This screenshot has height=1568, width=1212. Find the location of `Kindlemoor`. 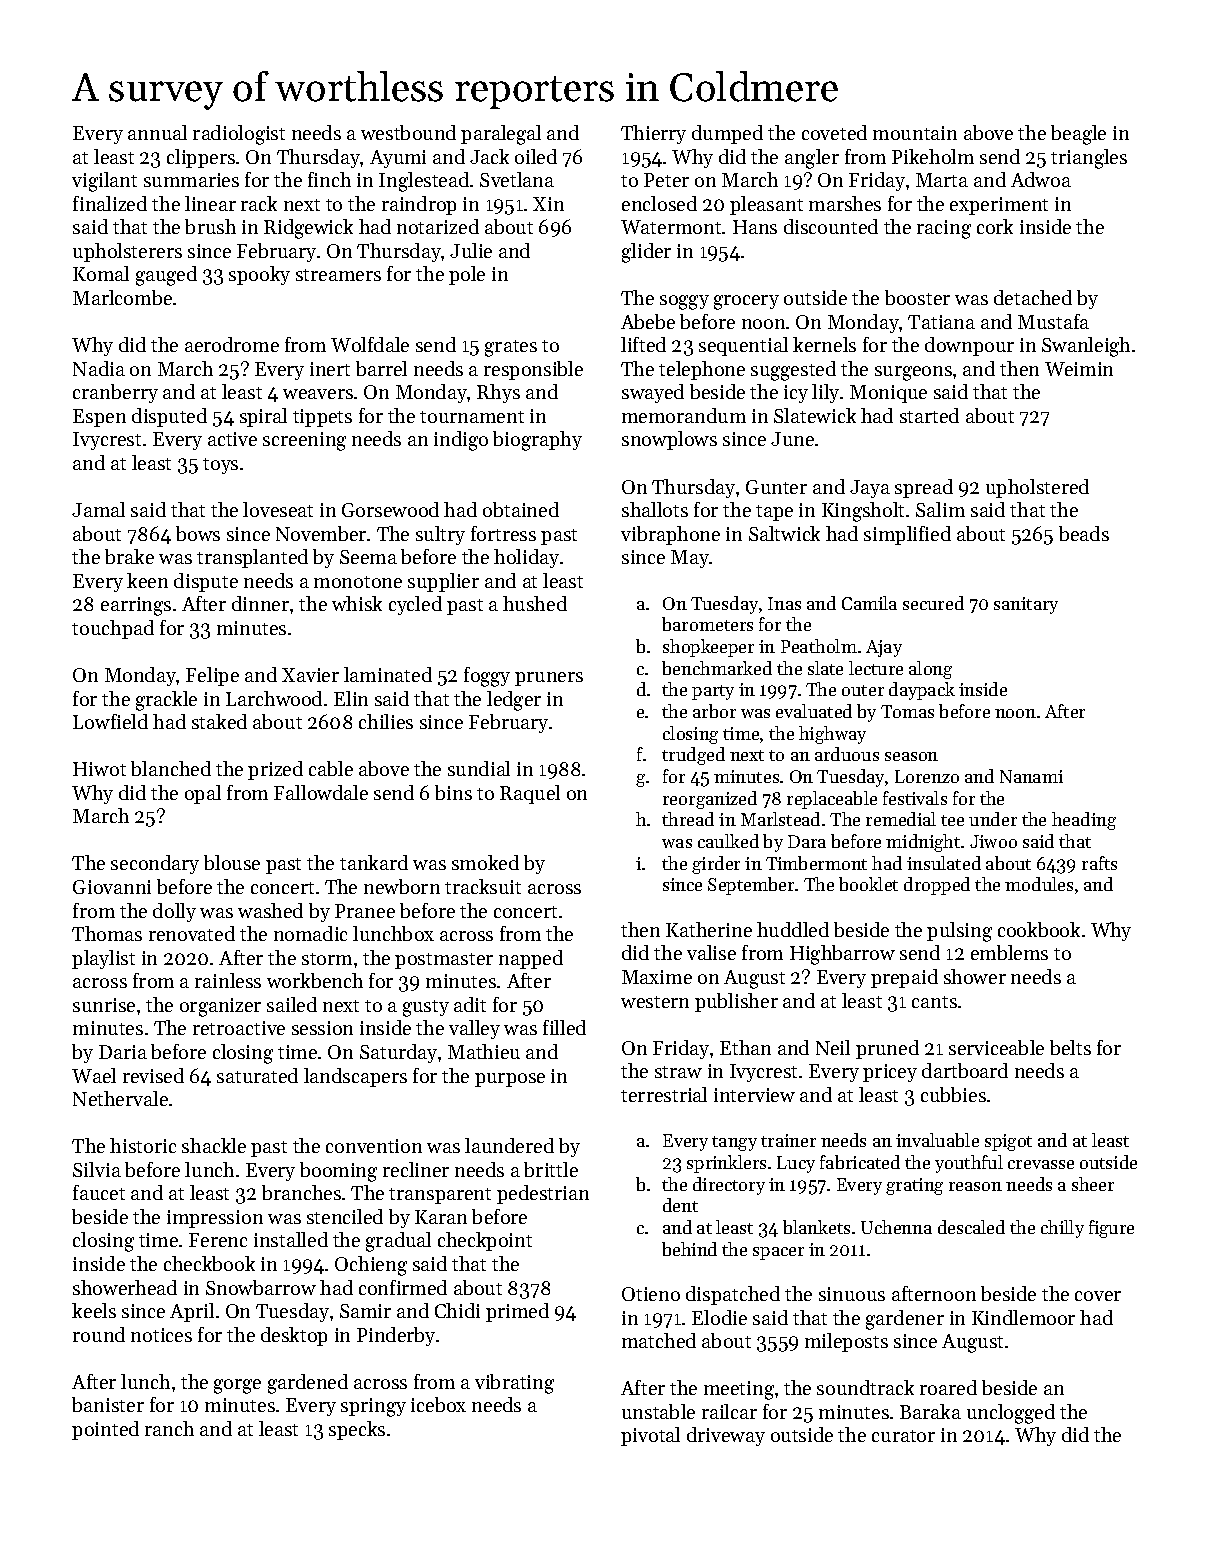

Kindlemoor is located at coordinates (1023, 1317).
